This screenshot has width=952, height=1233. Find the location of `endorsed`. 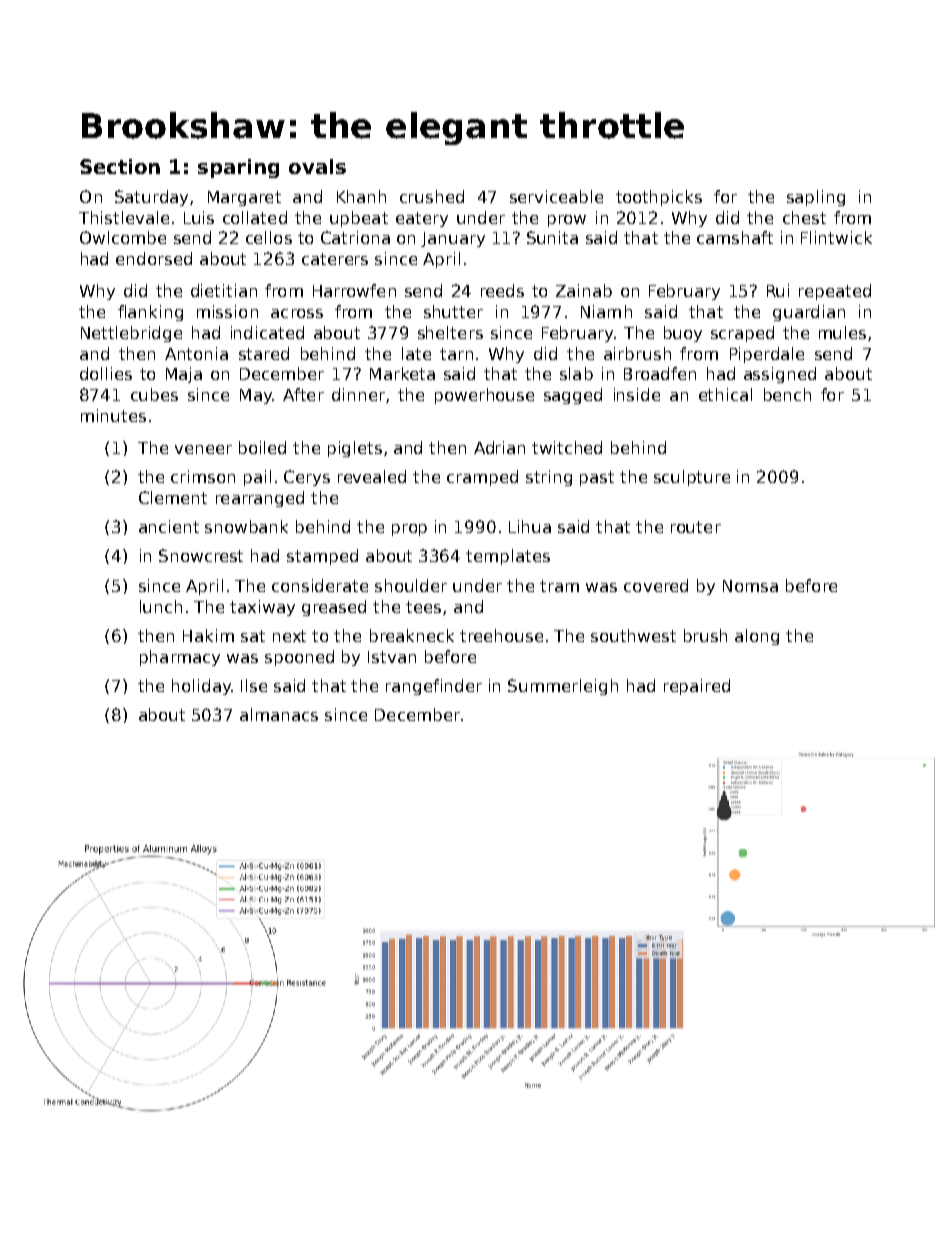

endorsed is located at coordinates (154, 258).
